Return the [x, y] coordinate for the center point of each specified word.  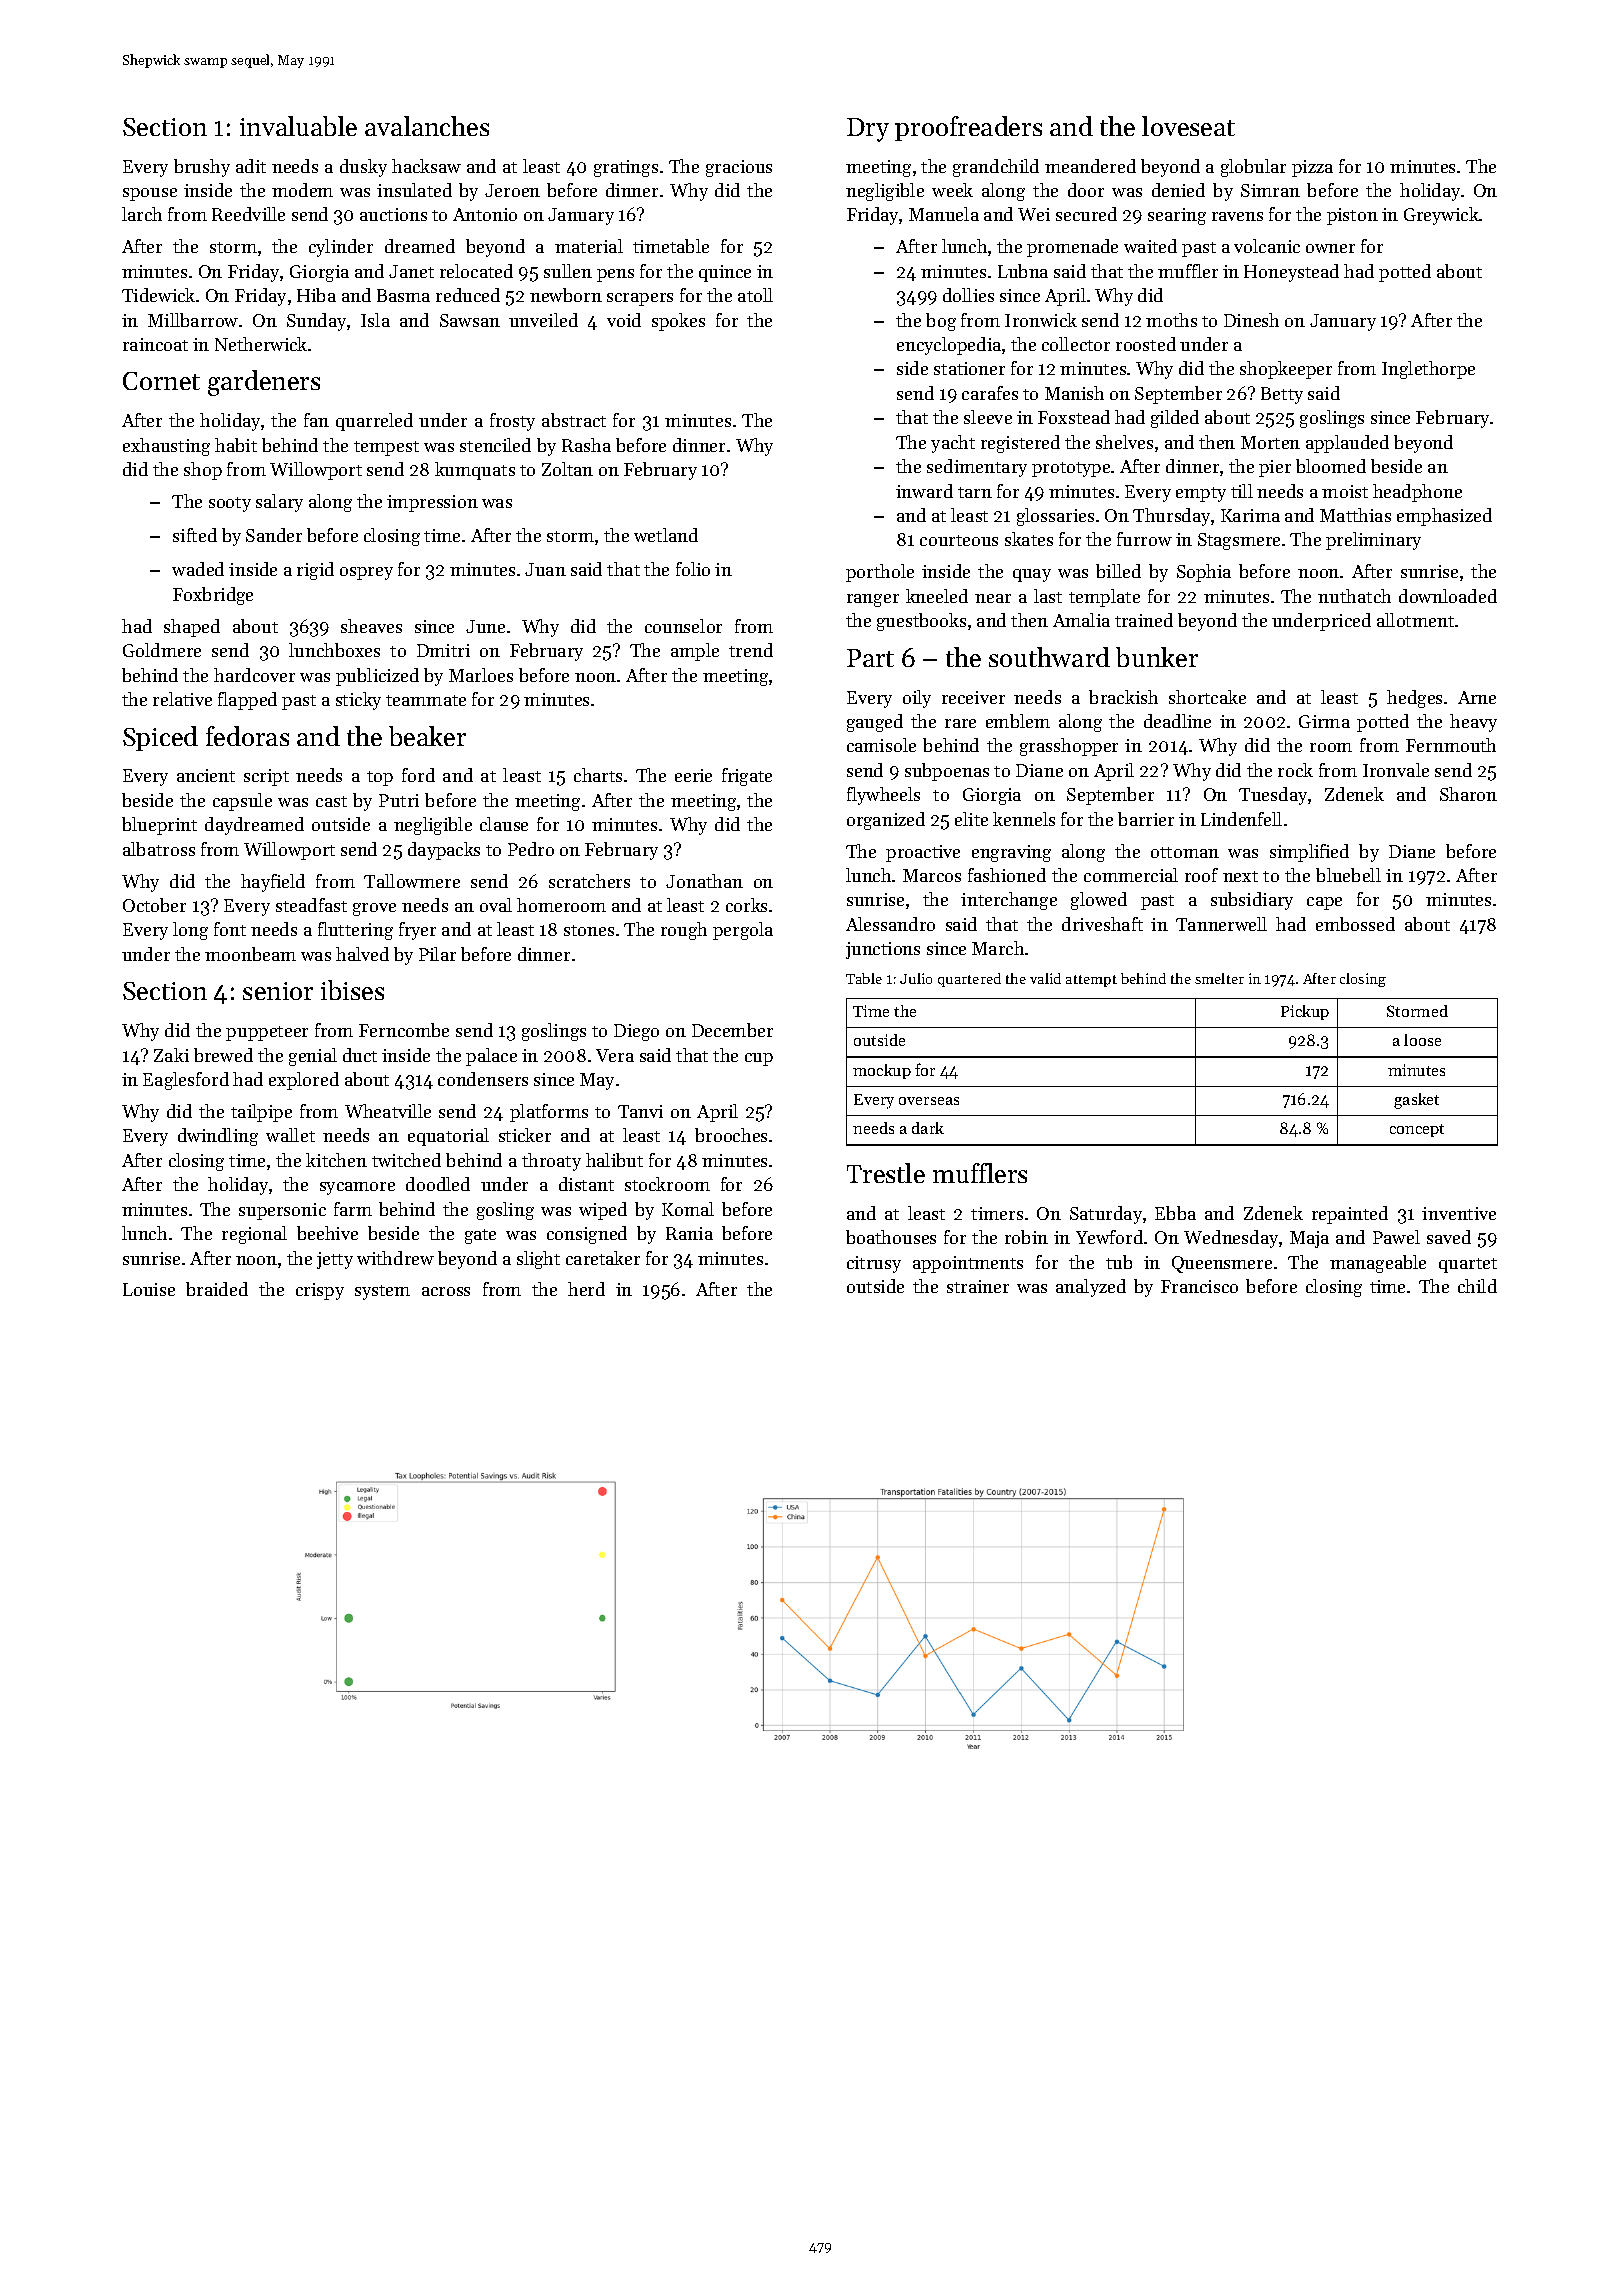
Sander [274, 535]
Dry [868, 130]
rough [684, 931]
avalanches [427, 126]
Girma [1324, 721]
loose [1422, 1040]
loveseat [1188, 126]
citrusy [874, 1264]
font [230, 929]
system [382, 1292]
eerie [693, 775]
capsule [242, 802]
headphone [1417, 493]
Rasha [586, 445]
